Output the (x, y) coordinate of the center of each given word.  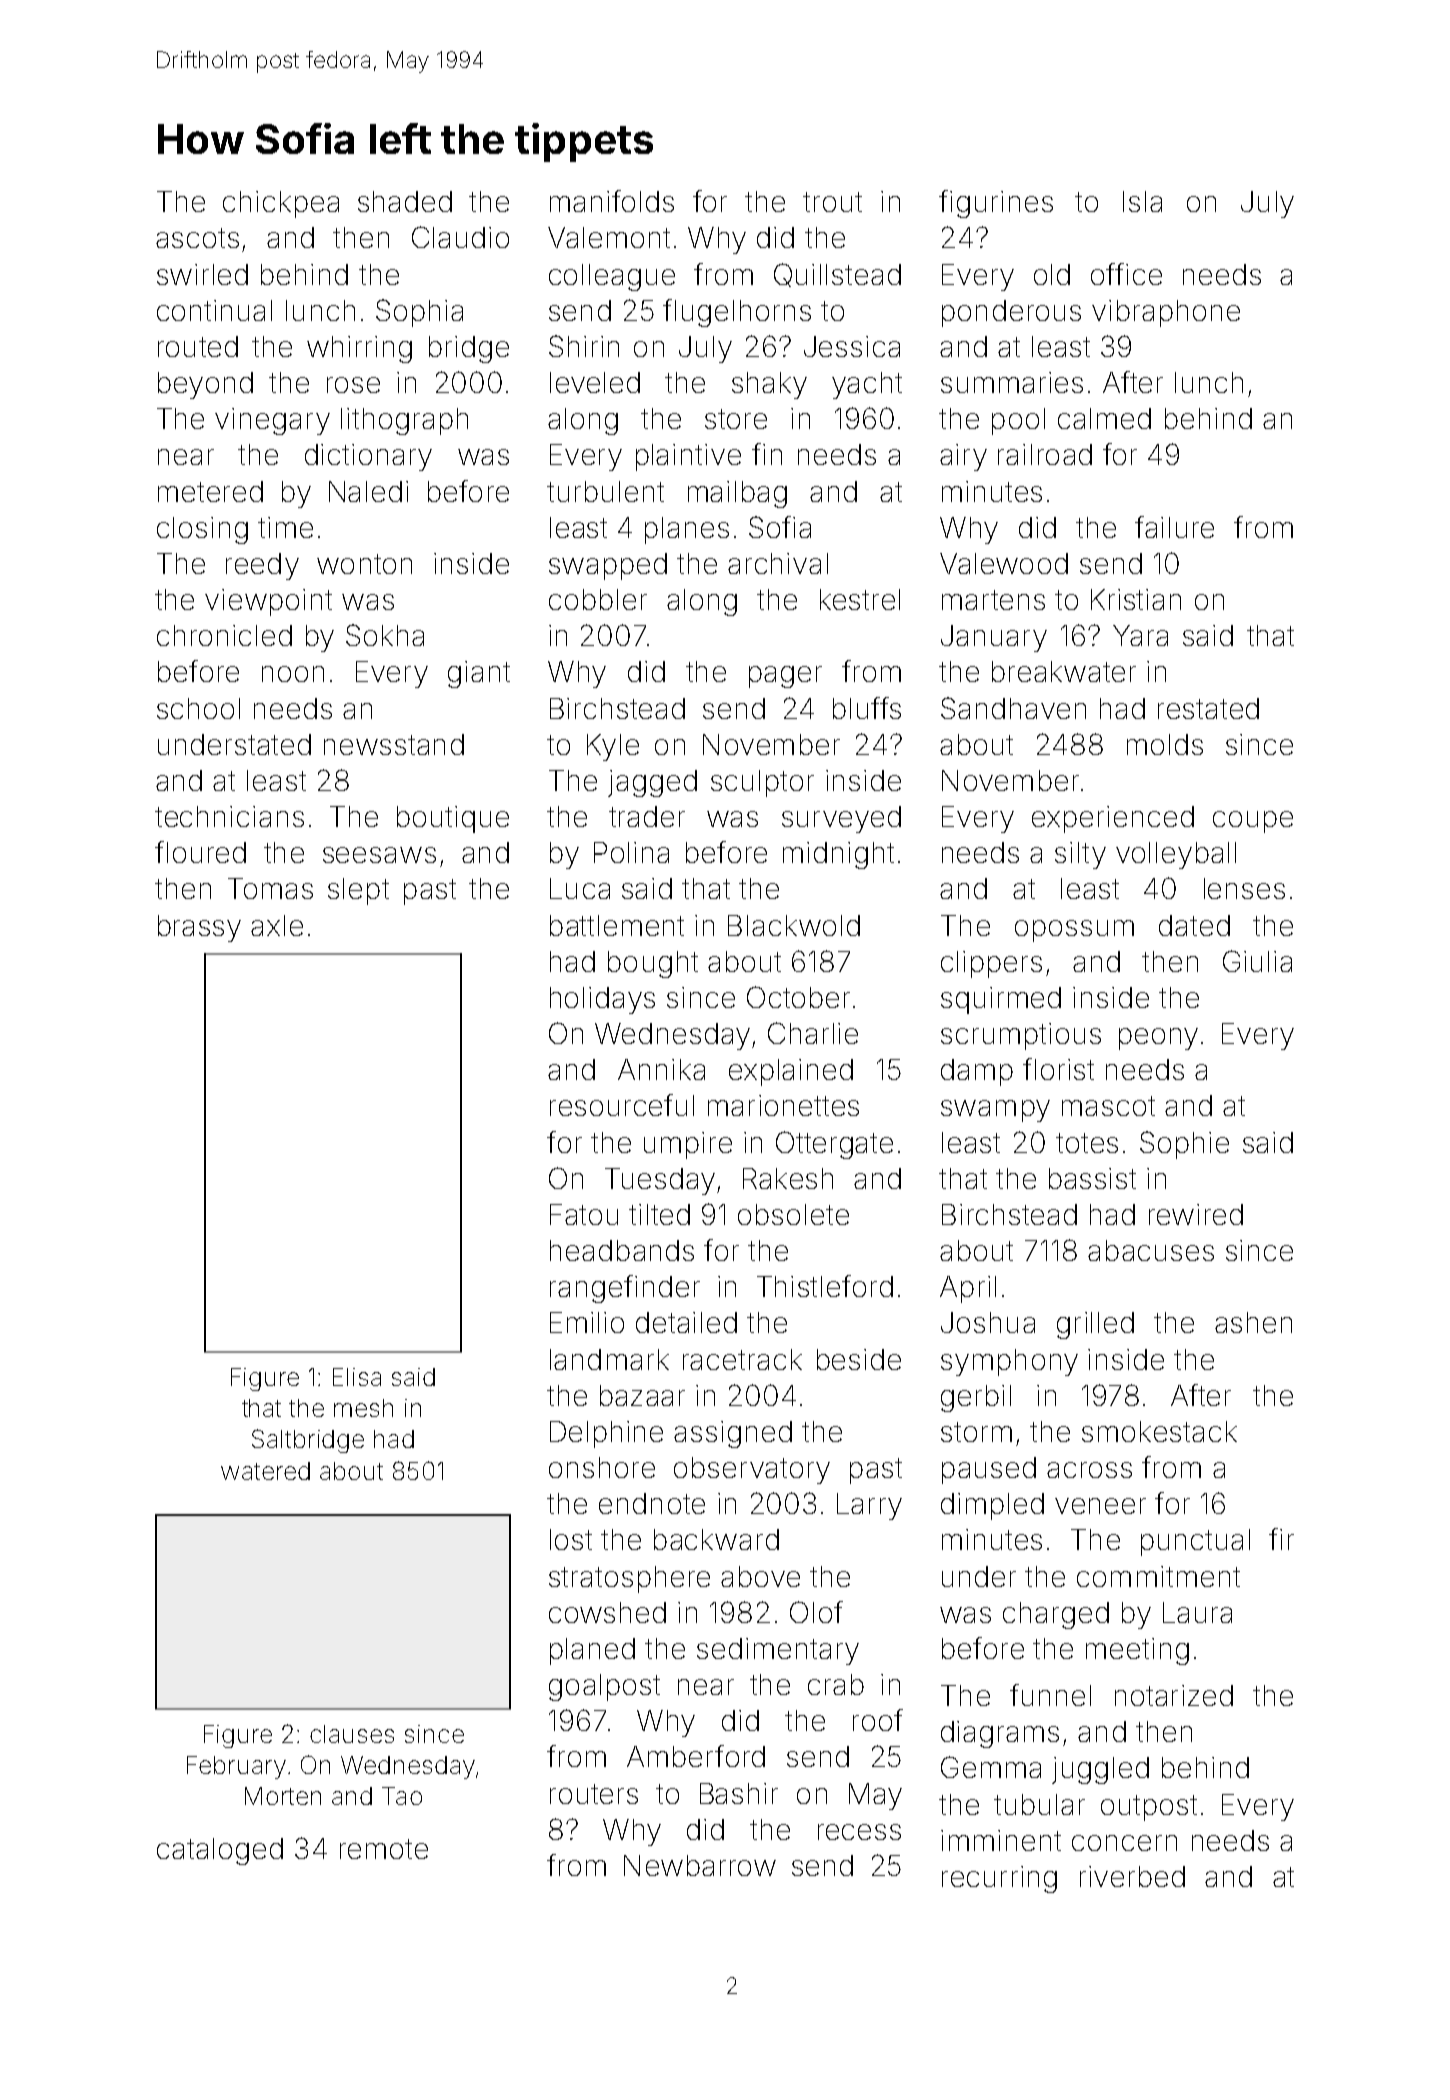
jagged (652, 783)
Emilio (587, 1322)
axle (277, 925)
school (198, 708)
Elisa (357, 1377)
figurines (996, 204)
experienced (1113, 819)
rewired (1196, 1214)
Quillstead (837, 275)
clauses (352, 1734)
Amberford (696, 1756)
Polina (631, 852)
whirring (359, 349)
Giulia (1257, 961)
